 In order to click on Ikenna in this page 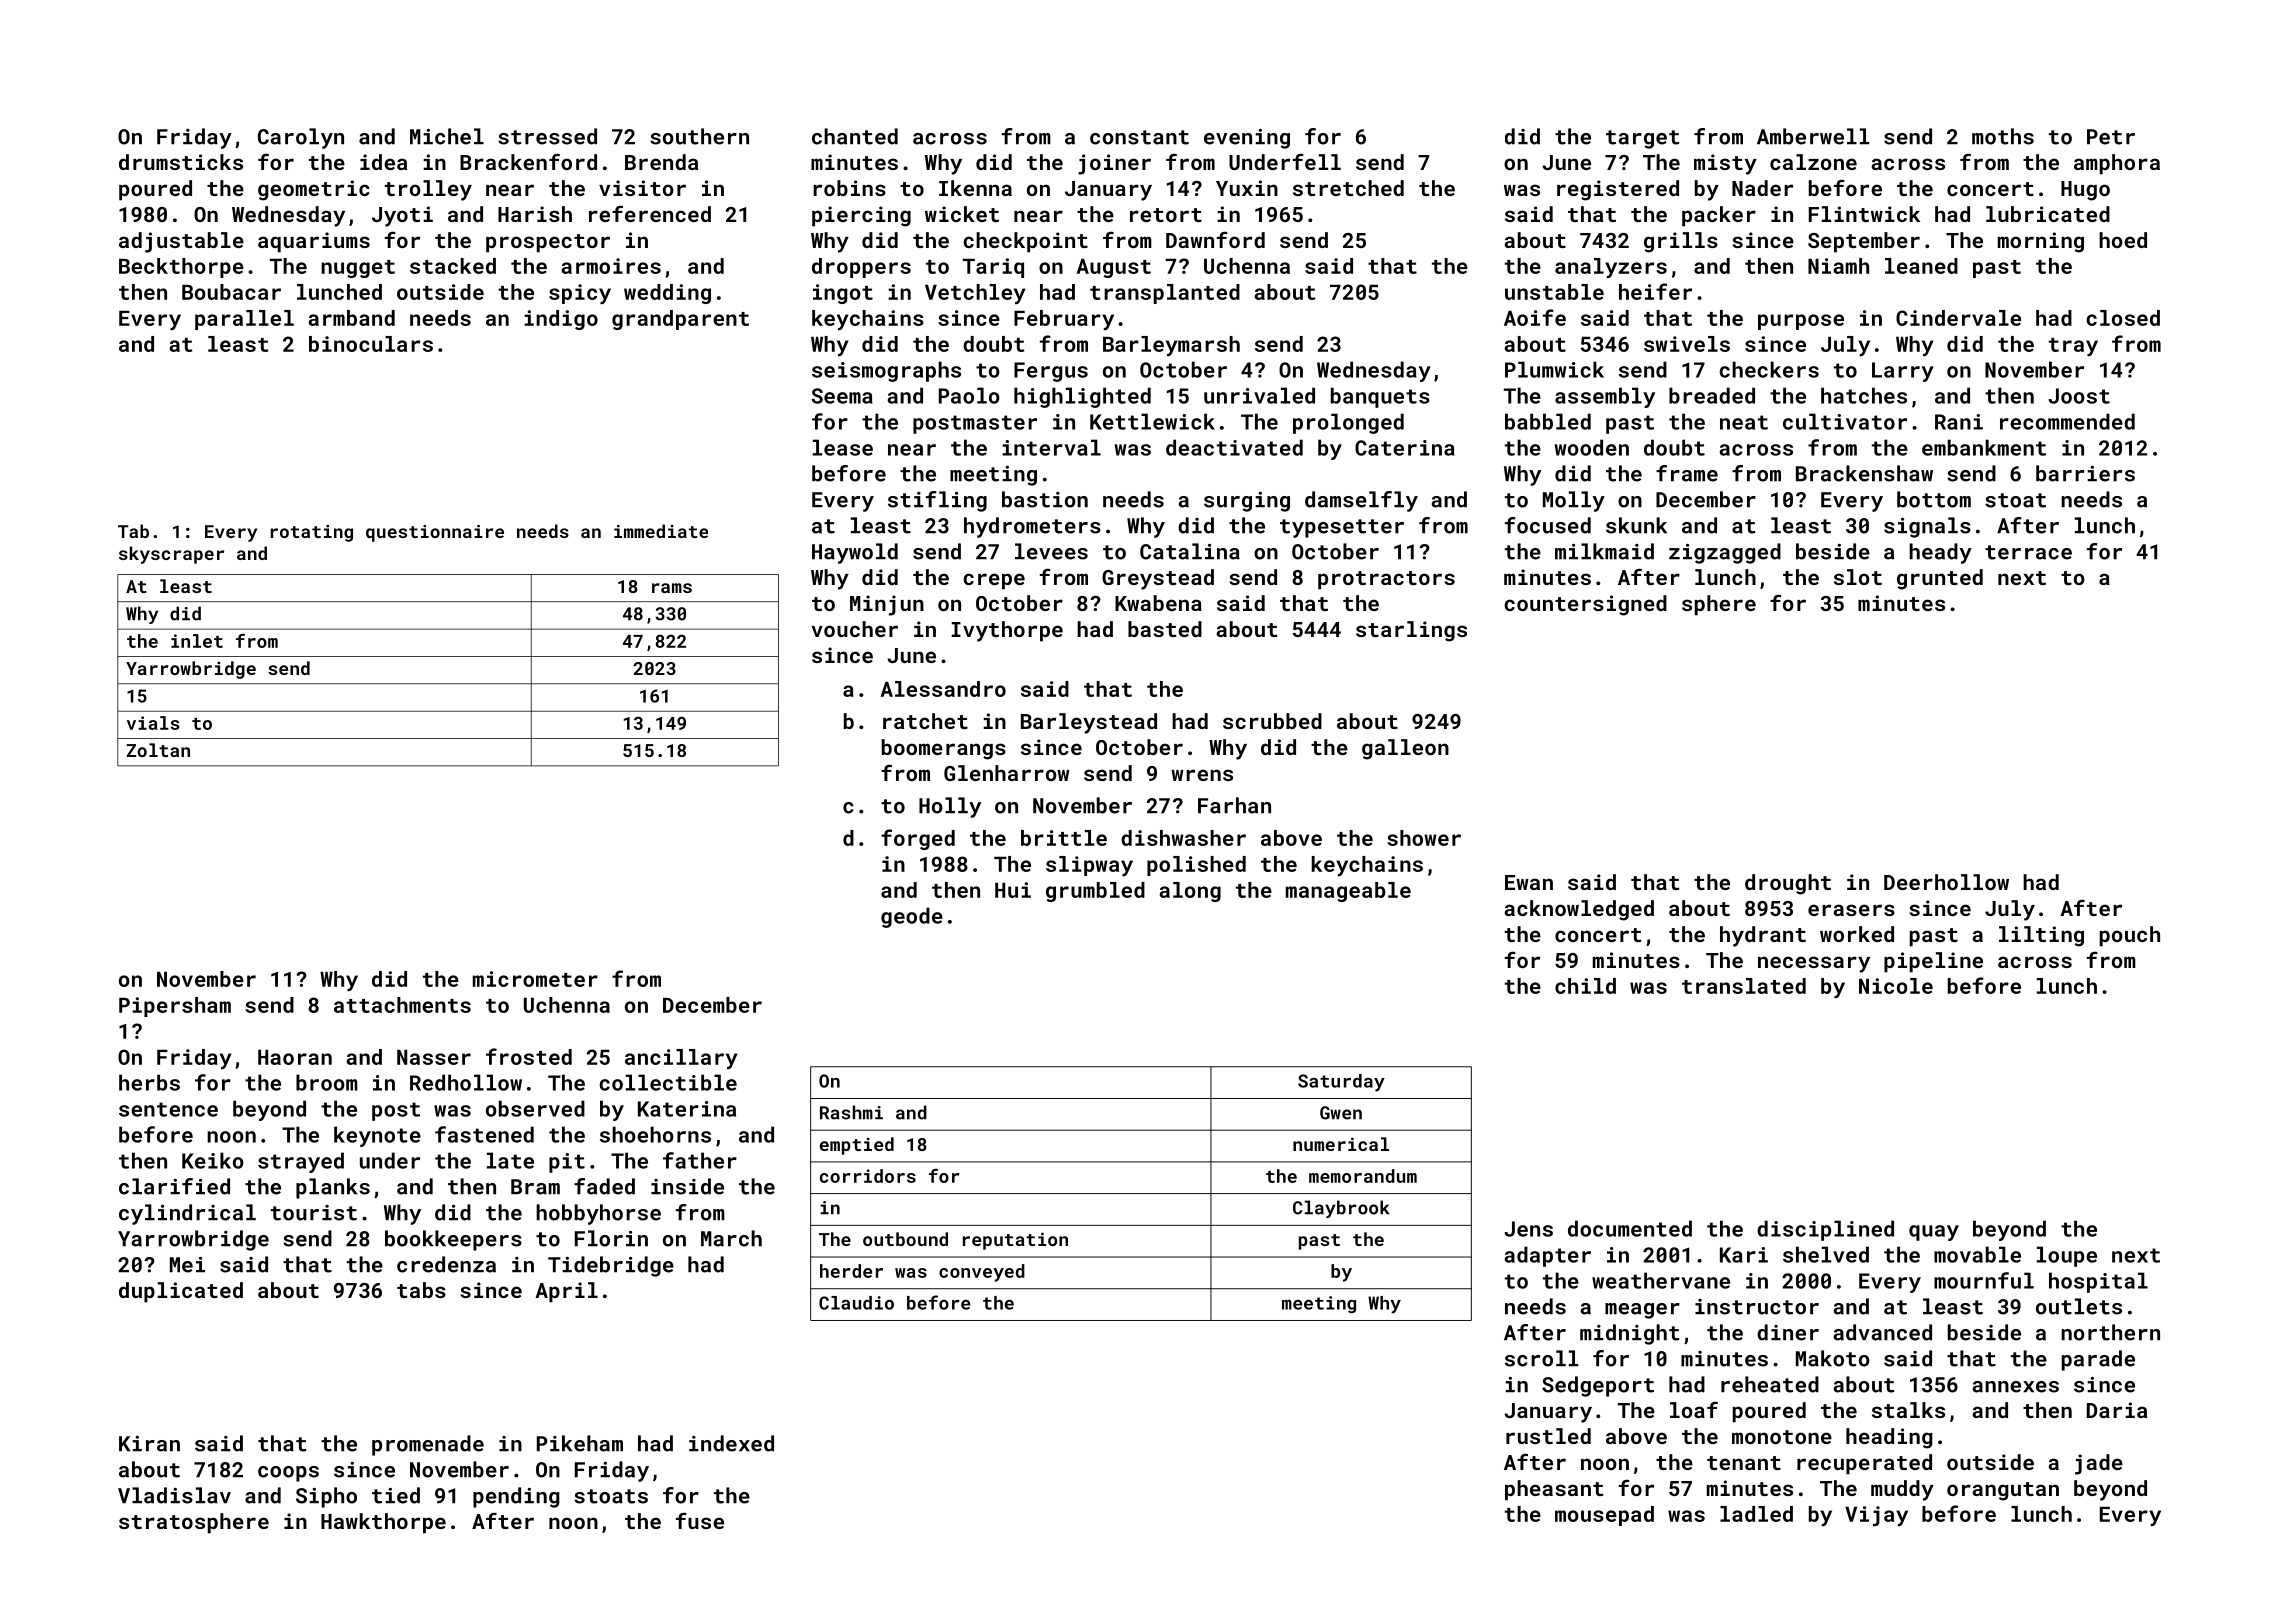, I will do `click(975, 188)`.
